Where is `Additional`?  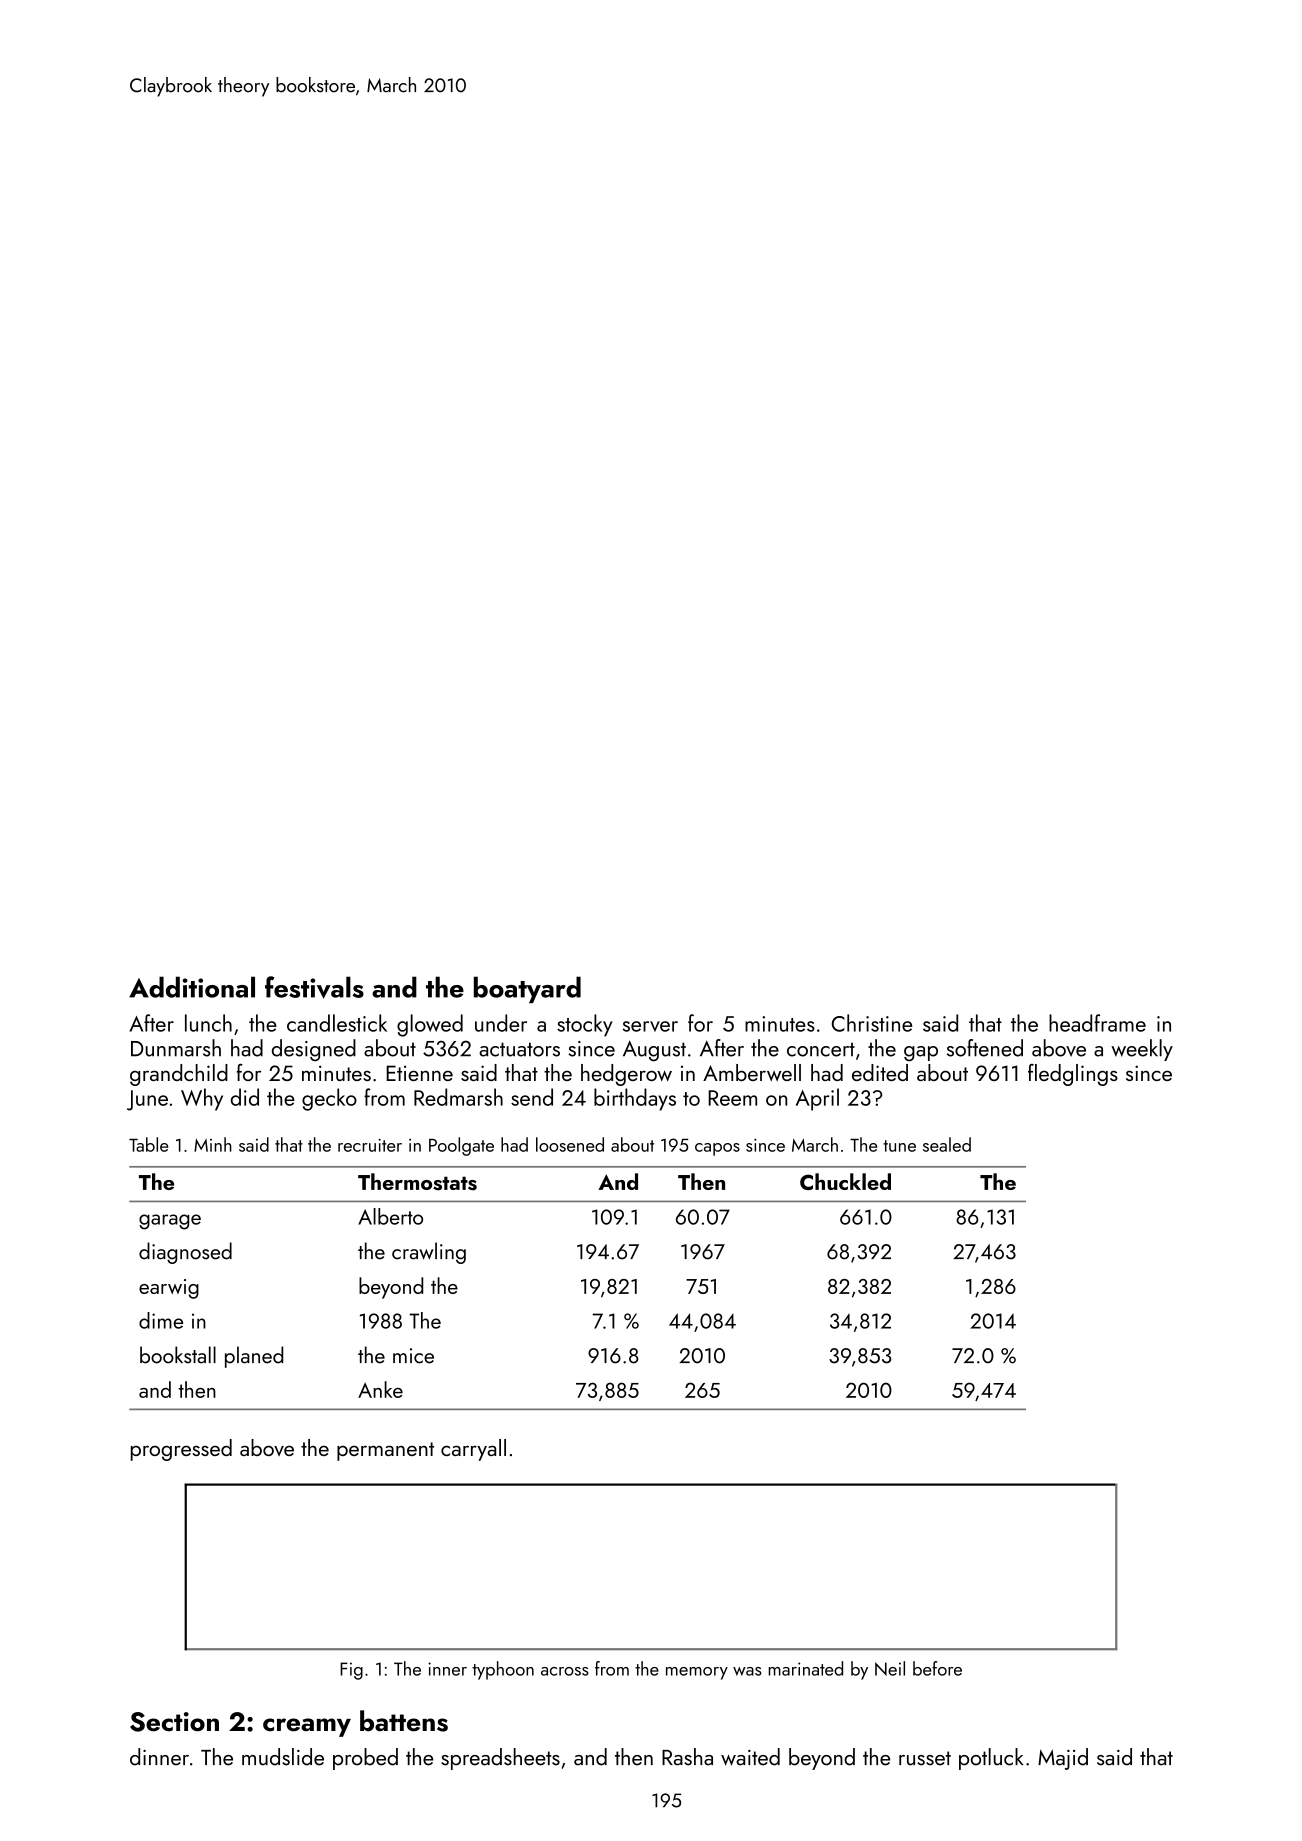
Additional is located at coordinates (192, 987).
